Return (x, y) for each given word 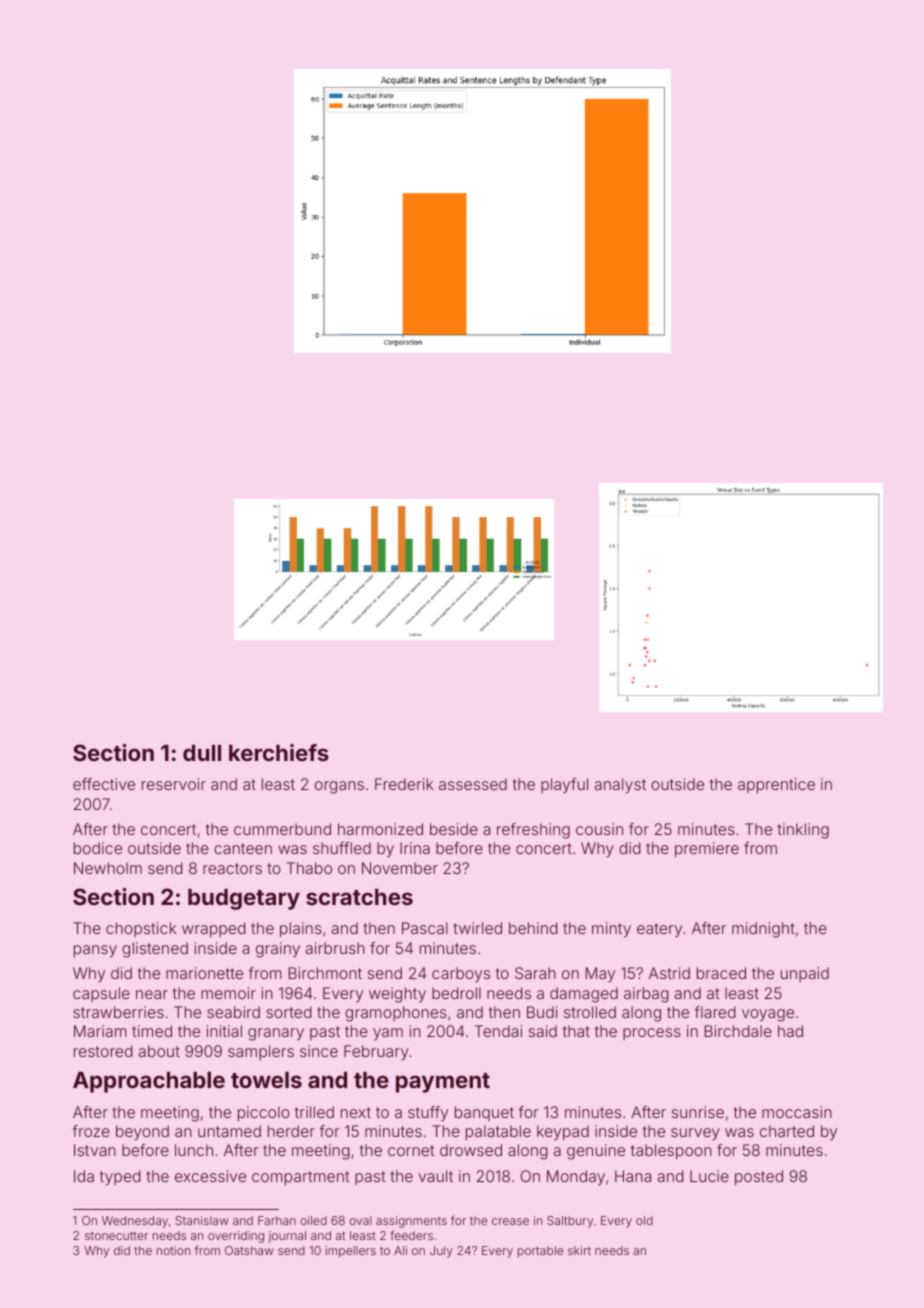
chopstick (141, 929)
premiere (707, 849)
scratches (359, 897)
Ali (400, 1250)
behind (533, 928)
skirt (579, 1250)
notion (173, 1250)
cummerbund (282, 829)
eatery (659, 930)
